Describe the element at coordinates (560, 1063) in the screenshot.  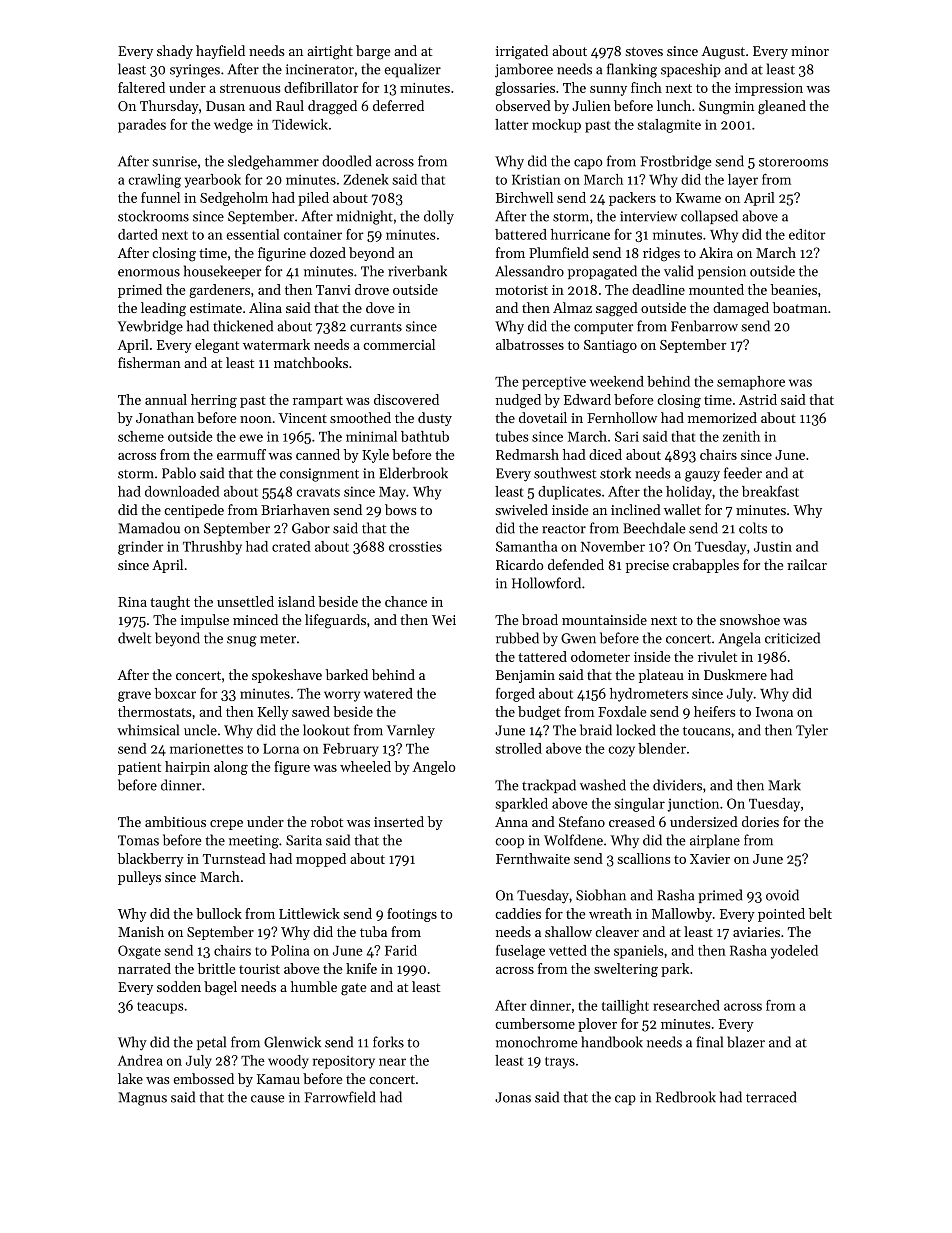
I see `trays` at that location.
